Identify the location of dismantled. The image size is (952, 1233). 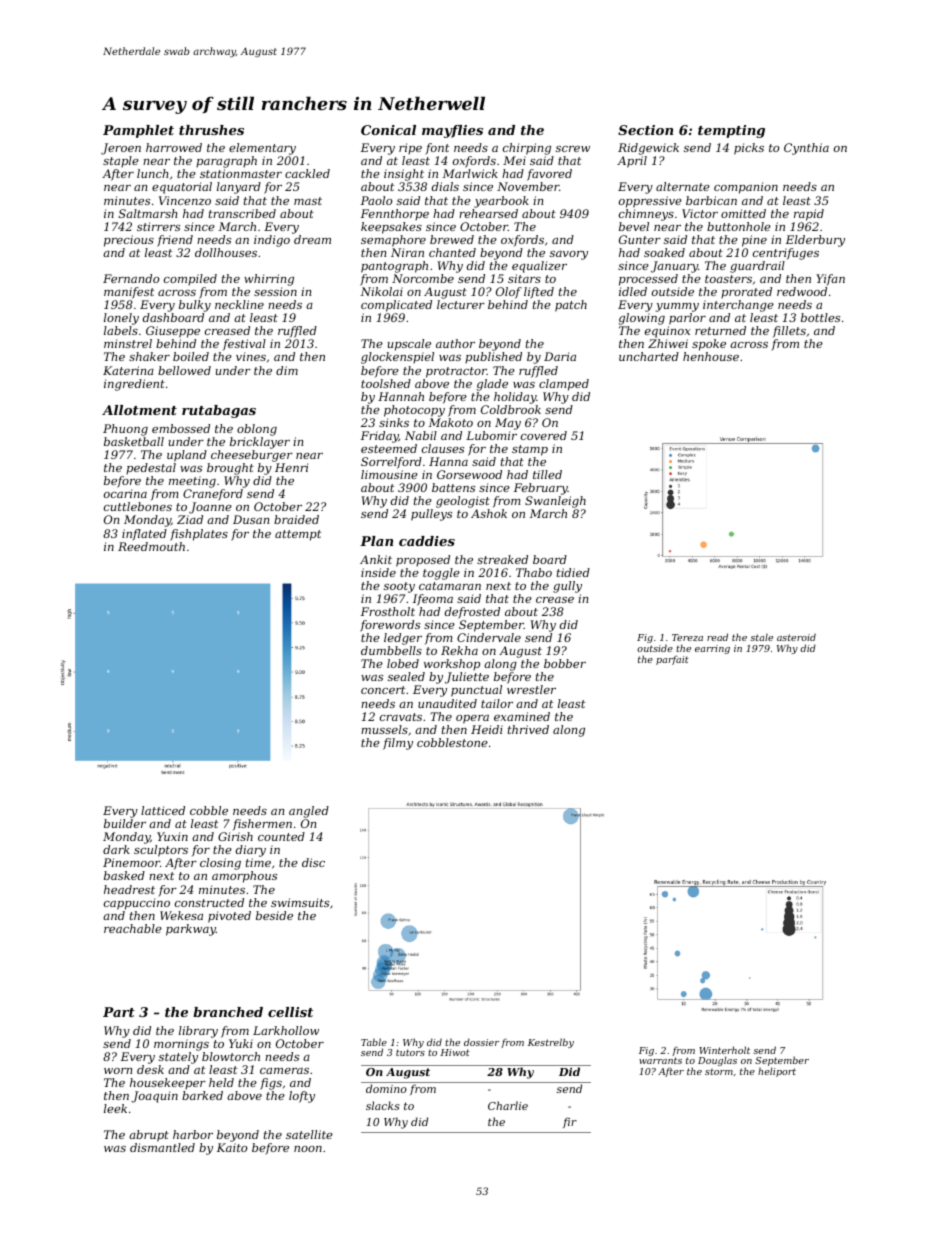
(162, 1147).
